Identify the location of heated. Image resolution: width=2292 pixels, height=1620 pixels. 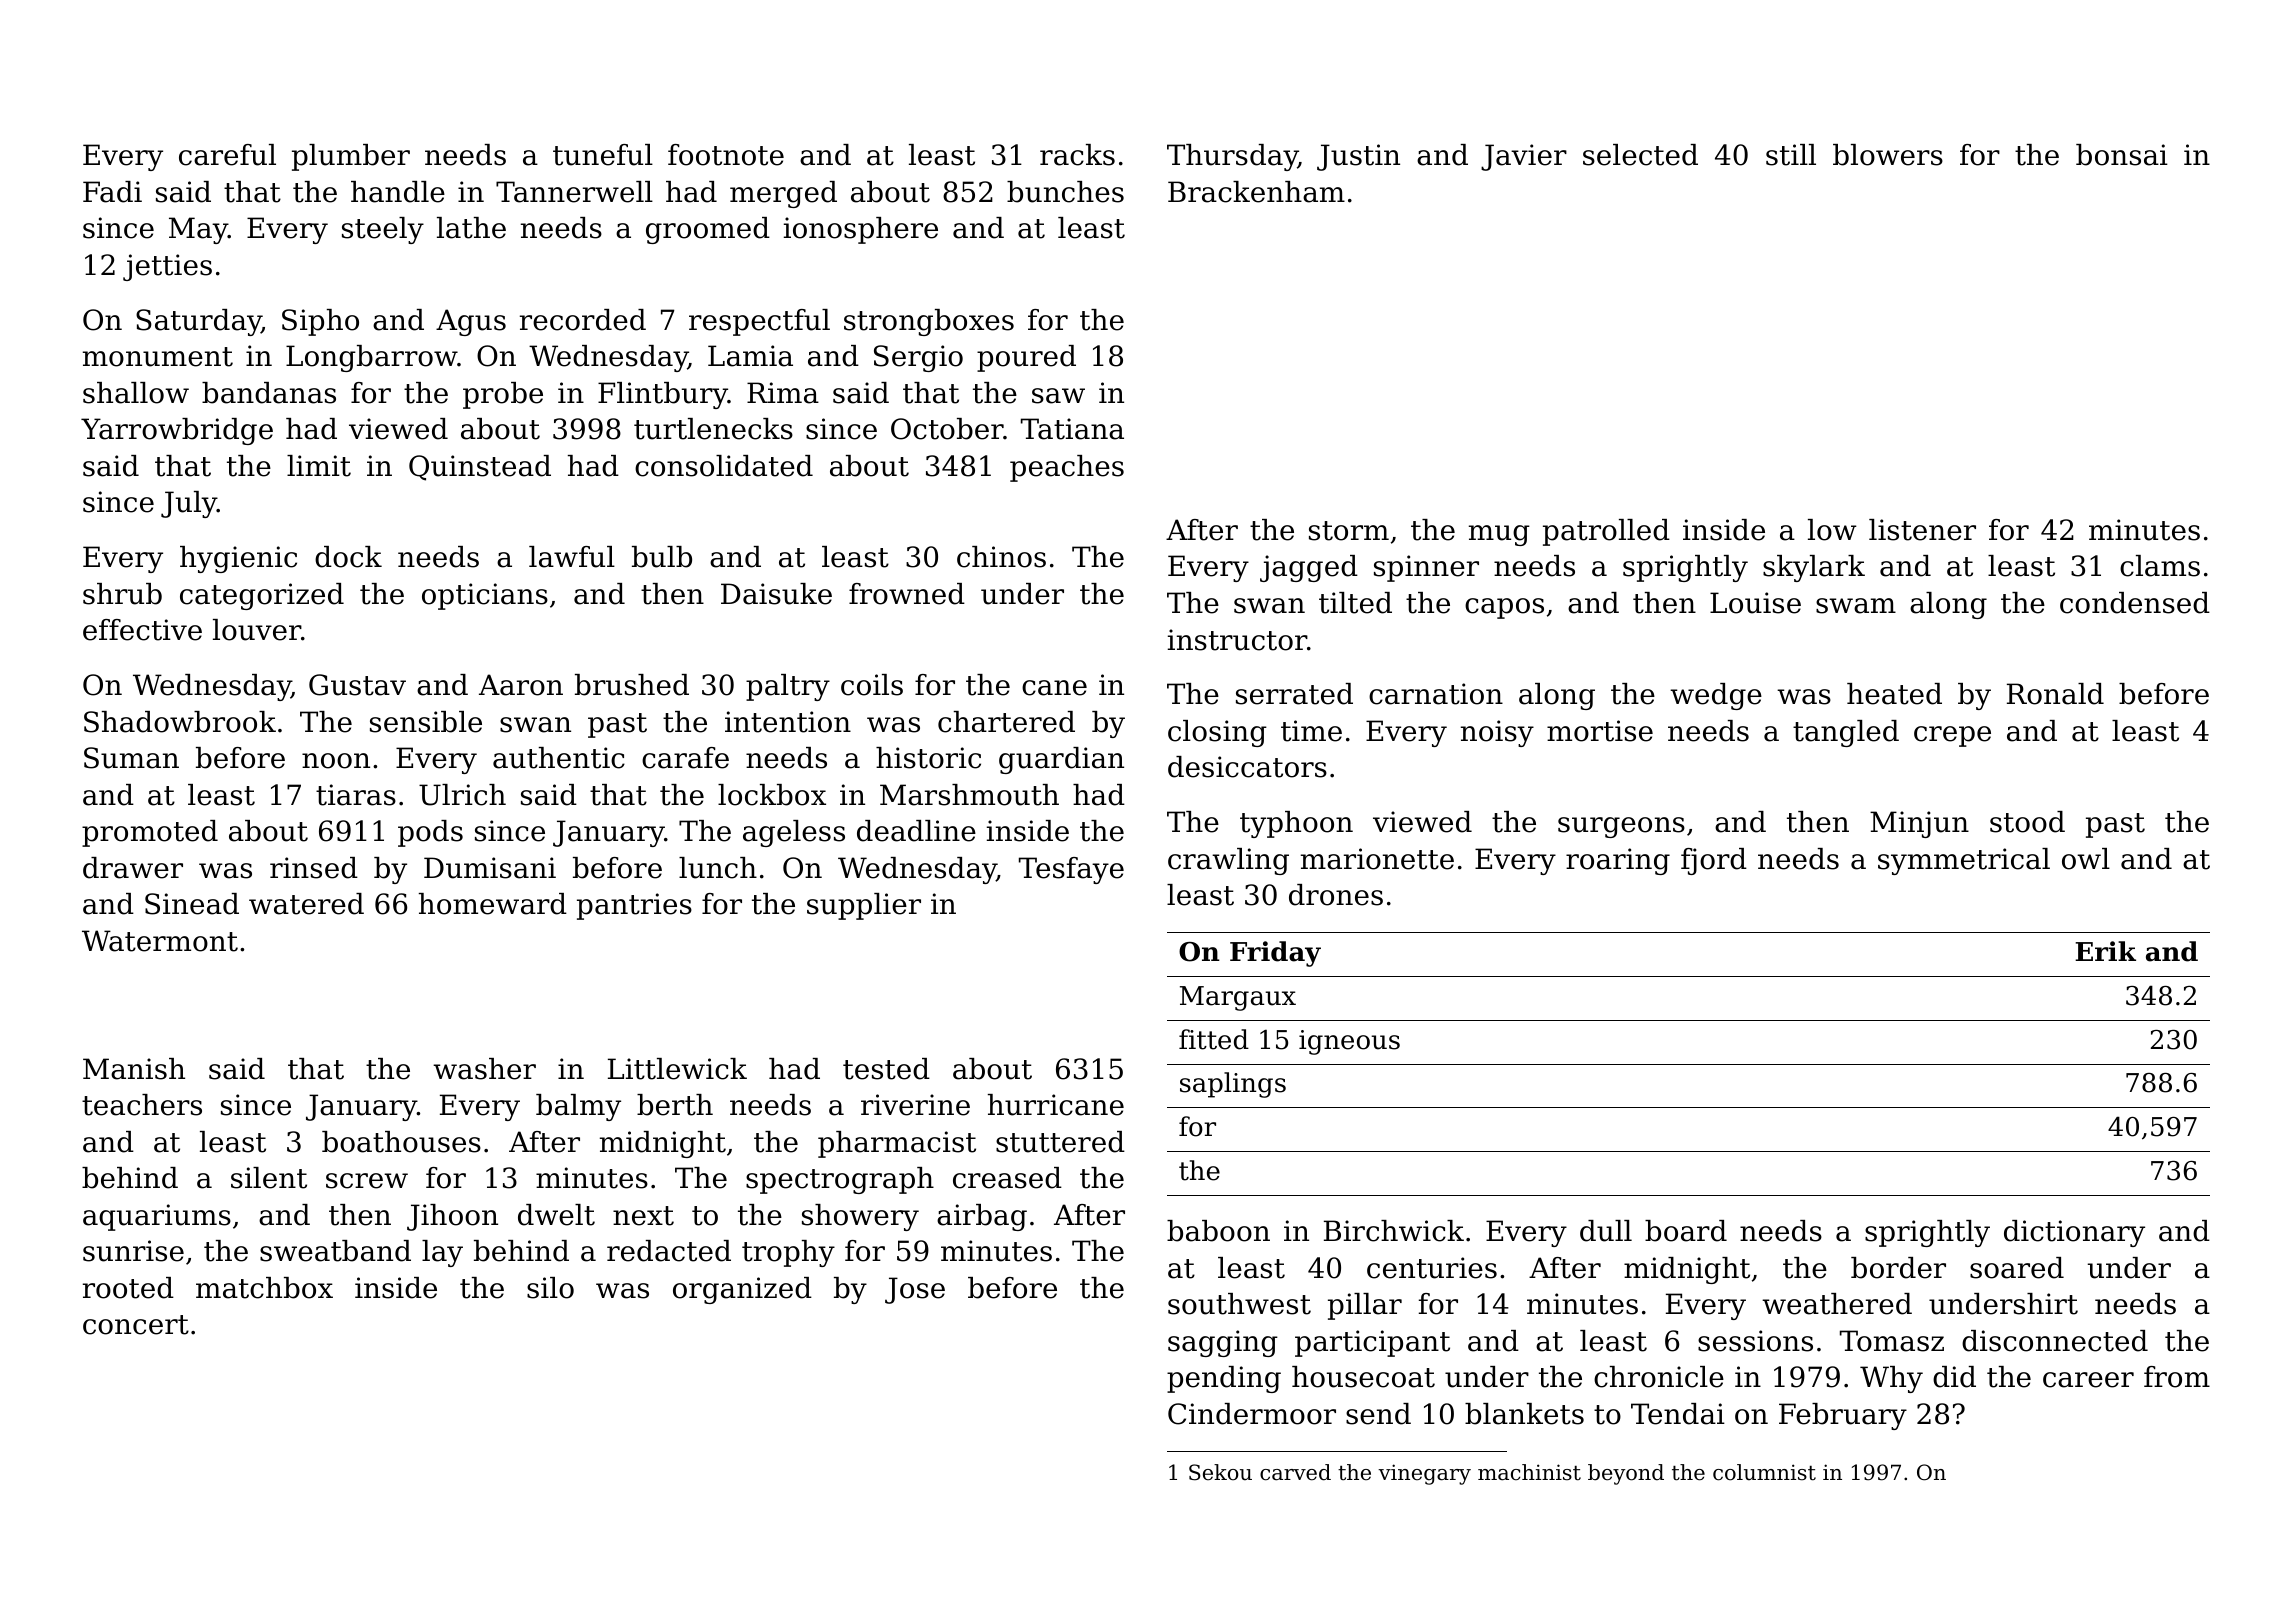
(1894, 694).
